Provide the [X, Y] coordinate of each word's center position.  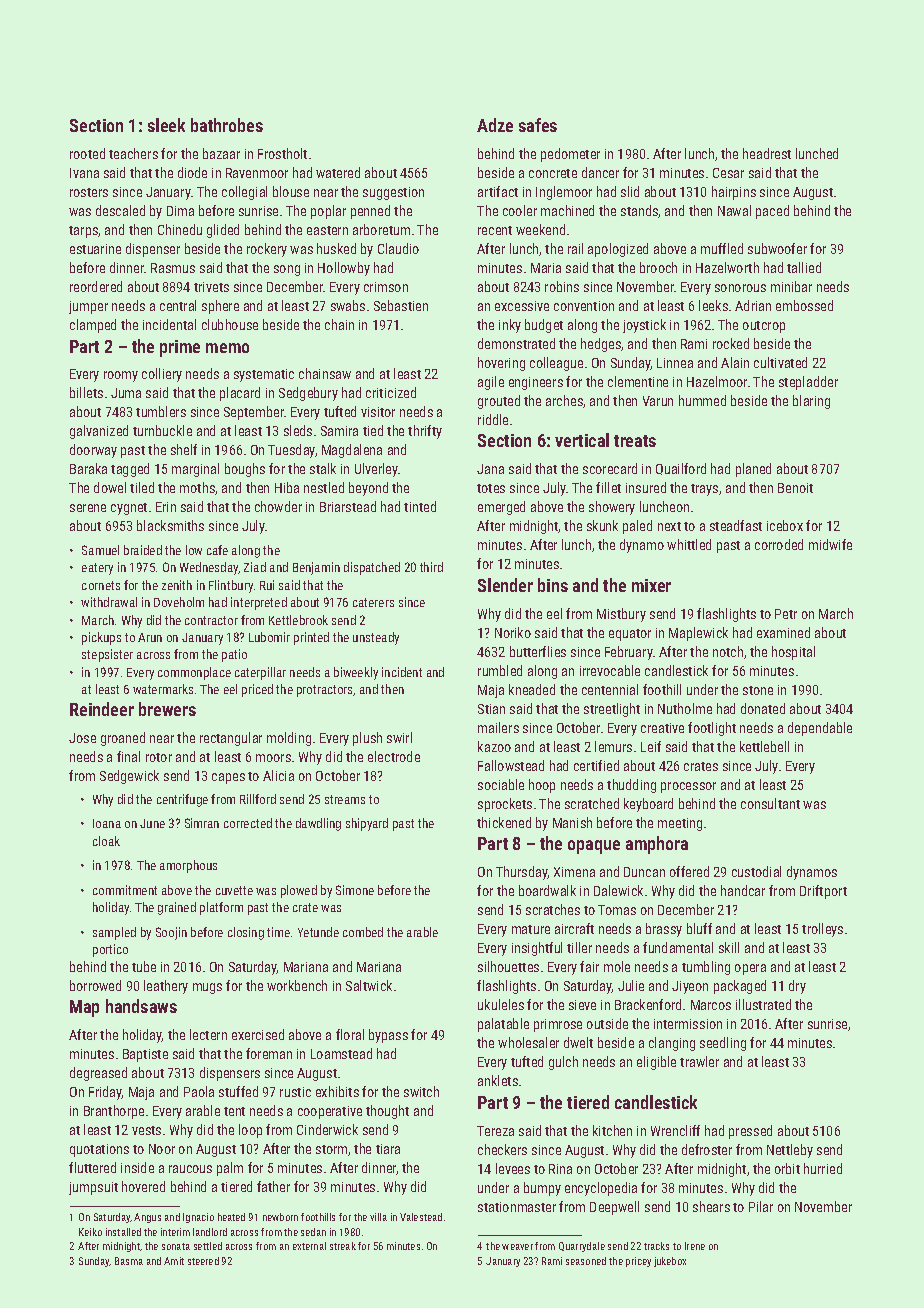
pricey [638, 1262]
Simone [355, 890]
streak [343, 1246]
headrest [767, 153]
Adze [495, 125]
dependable [820, 729]
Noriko [513, 632]
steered [203, 1261]
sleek [166, 125]
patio [234, 655]
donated [763, 708]
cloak [106, 841]
